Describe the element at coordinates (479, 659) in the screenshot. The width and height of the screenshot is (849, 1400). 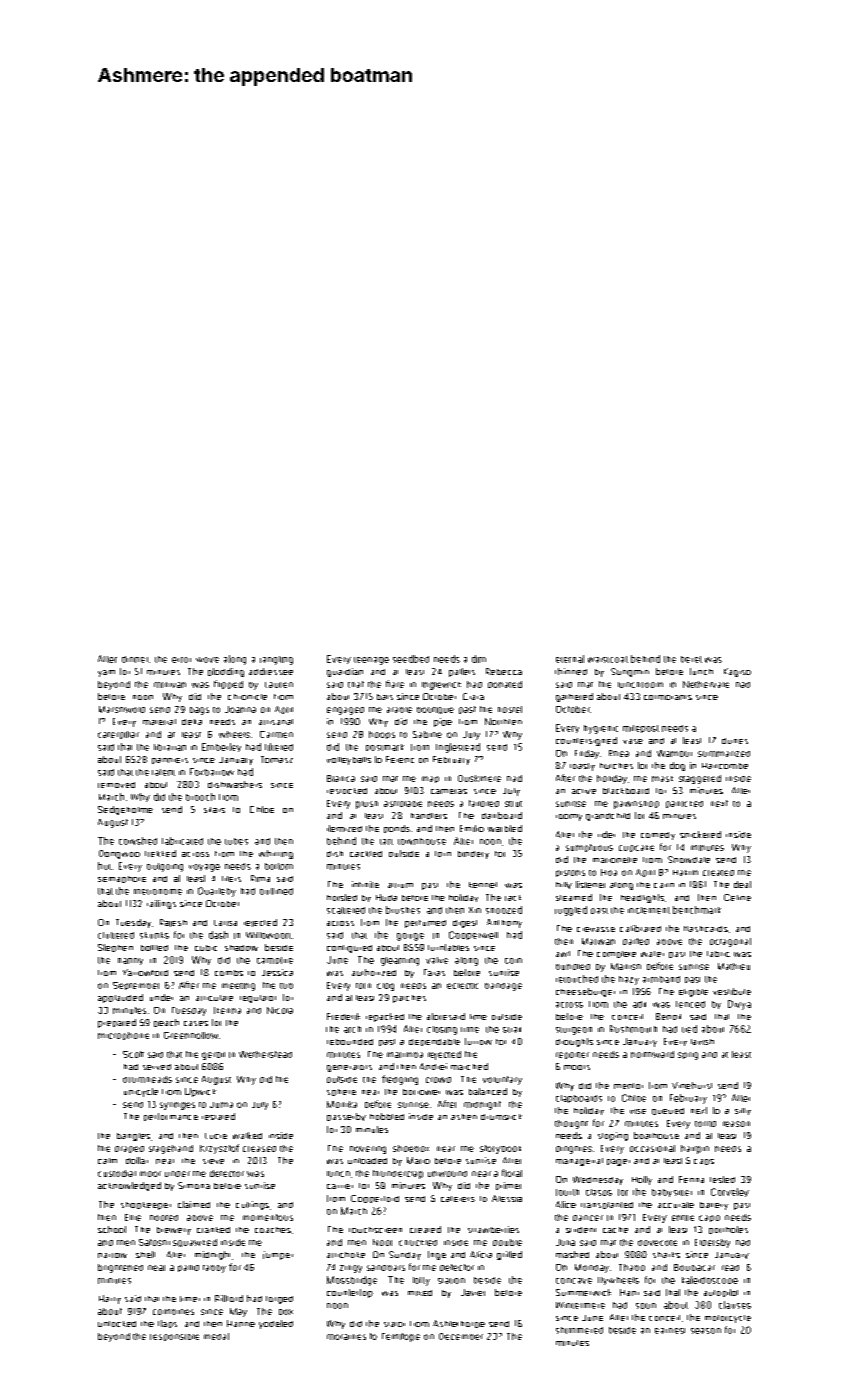
I see `dim` at that location.
